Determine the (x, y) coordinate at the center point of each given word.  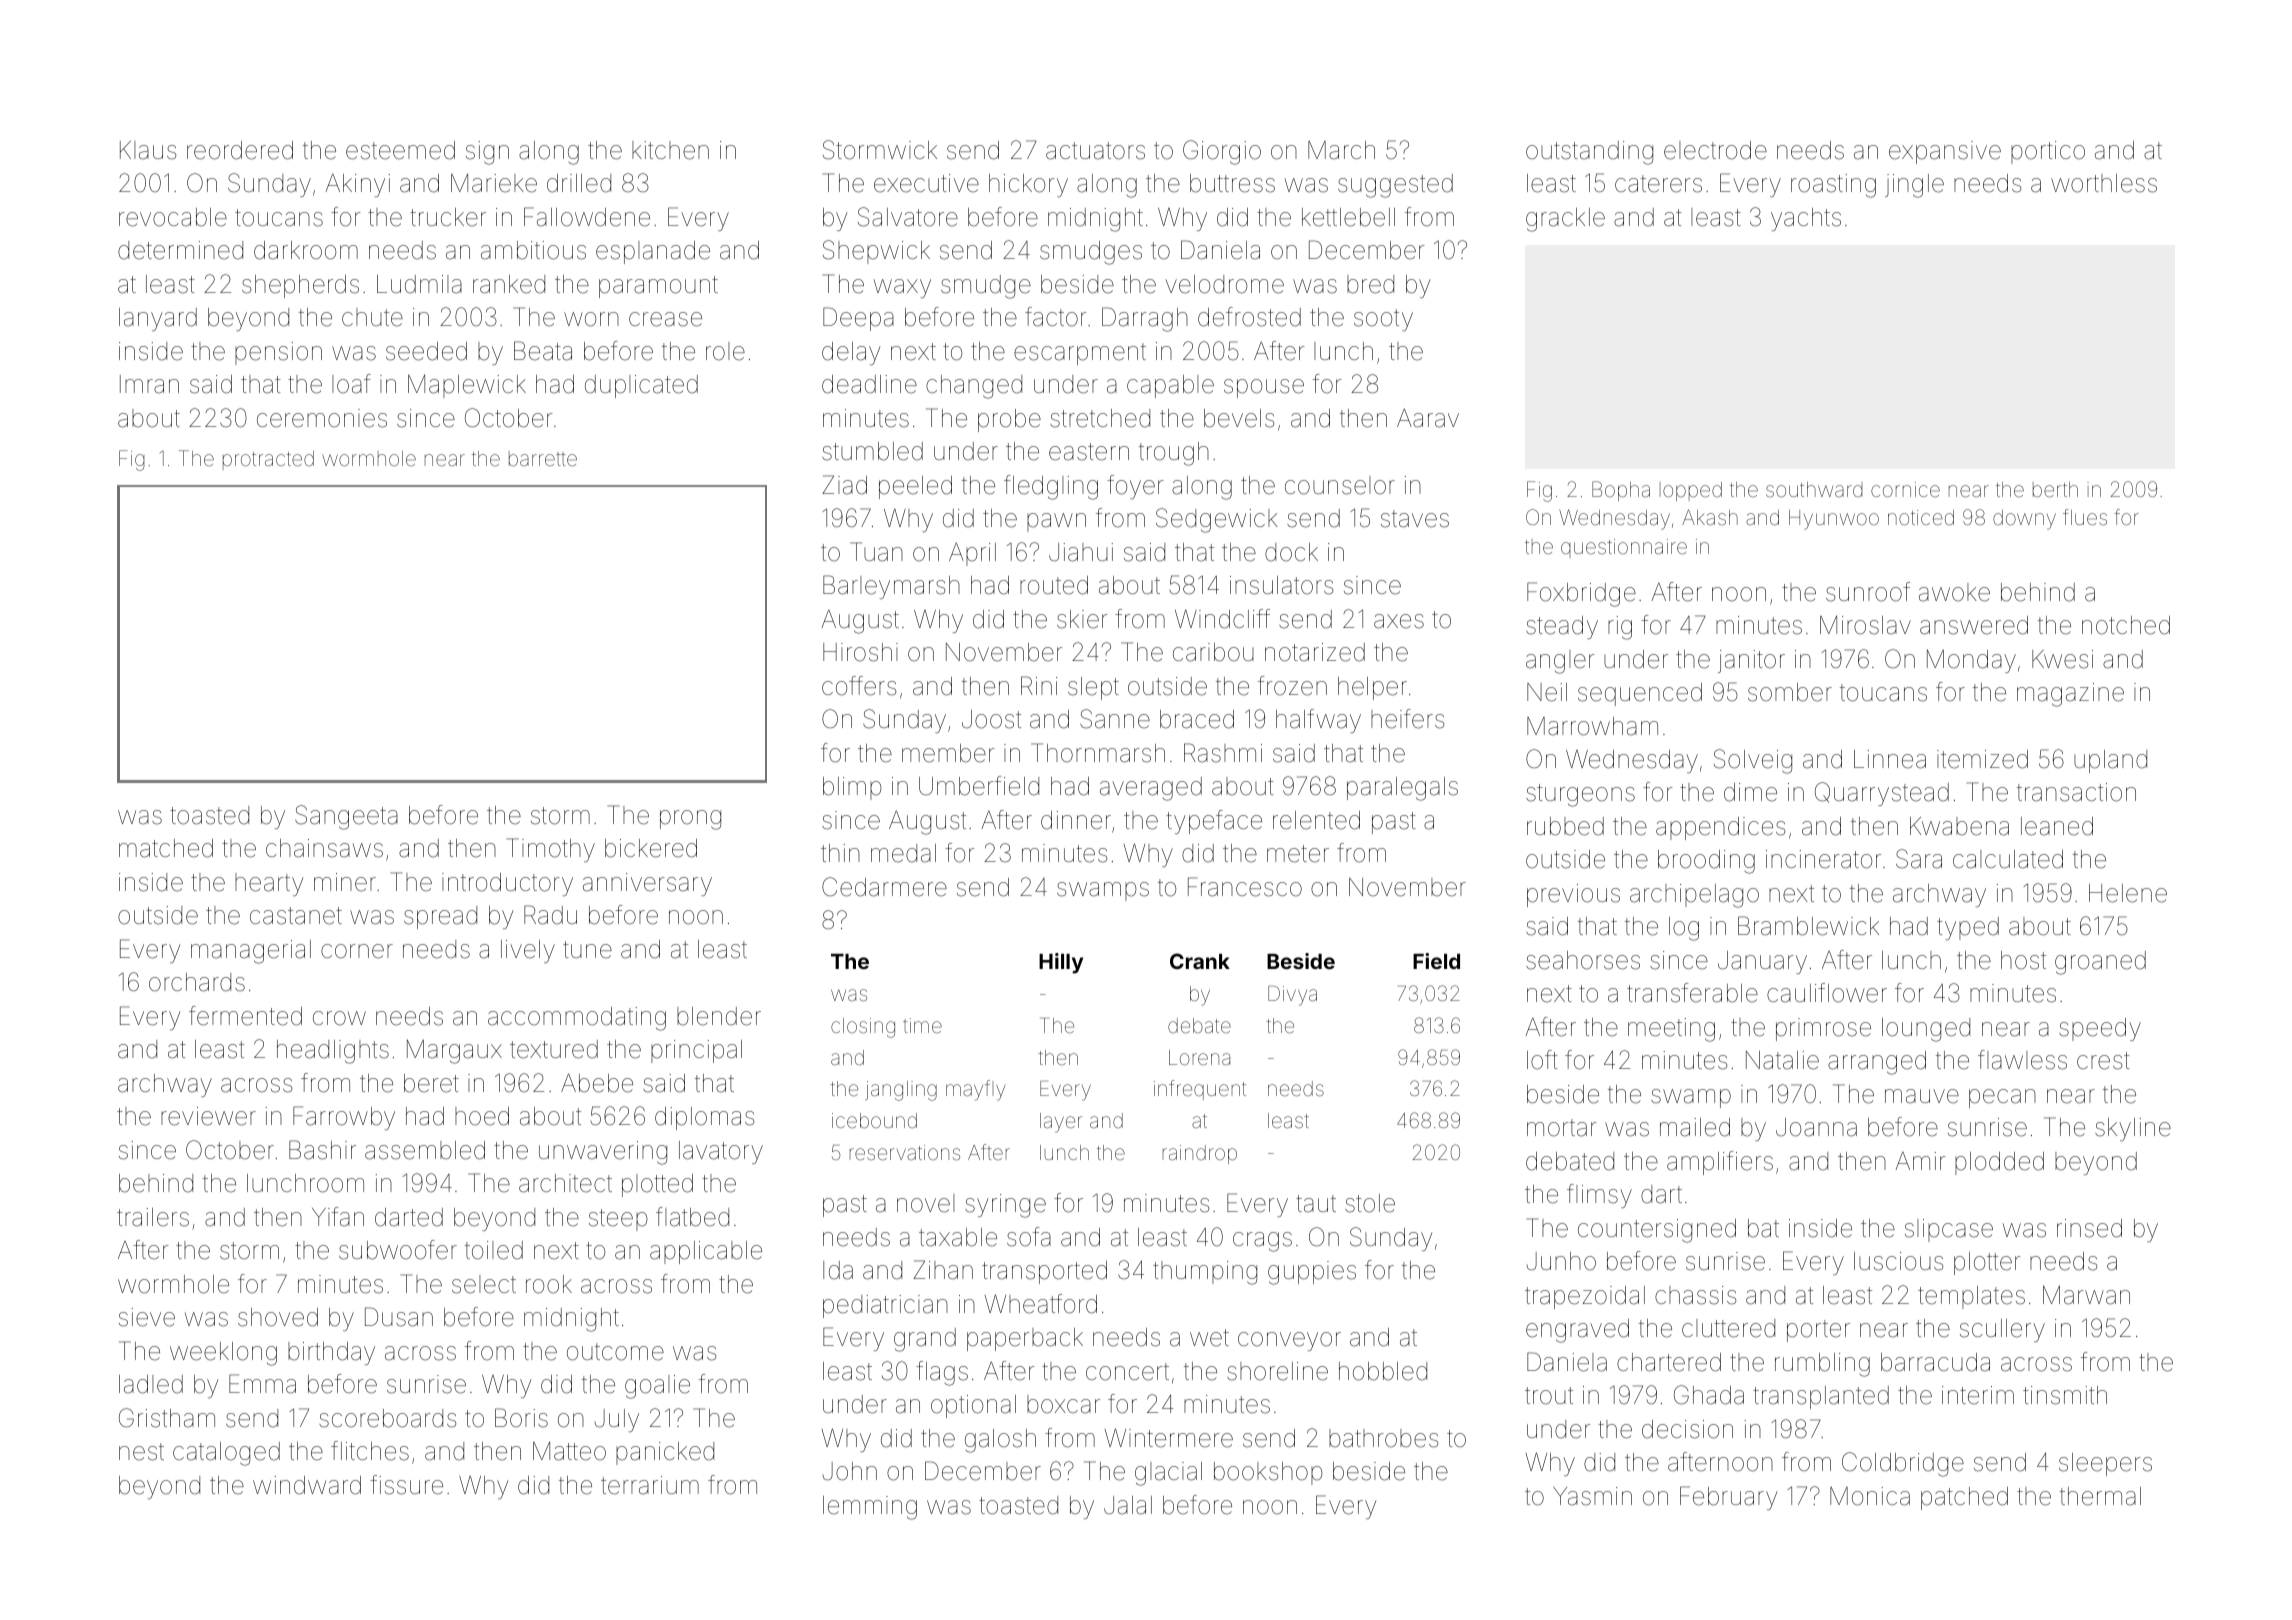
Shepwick (876, 252)
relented (1316, 820)
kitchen (670, 150)
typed (1968, 928)
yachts (1806, 219)
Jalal (1128, 1505)
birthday (331, 1353)
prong (690, 820)
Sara (1919, 859)
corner (357, 951)
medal (903, 853)
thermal (2100, 1496)
